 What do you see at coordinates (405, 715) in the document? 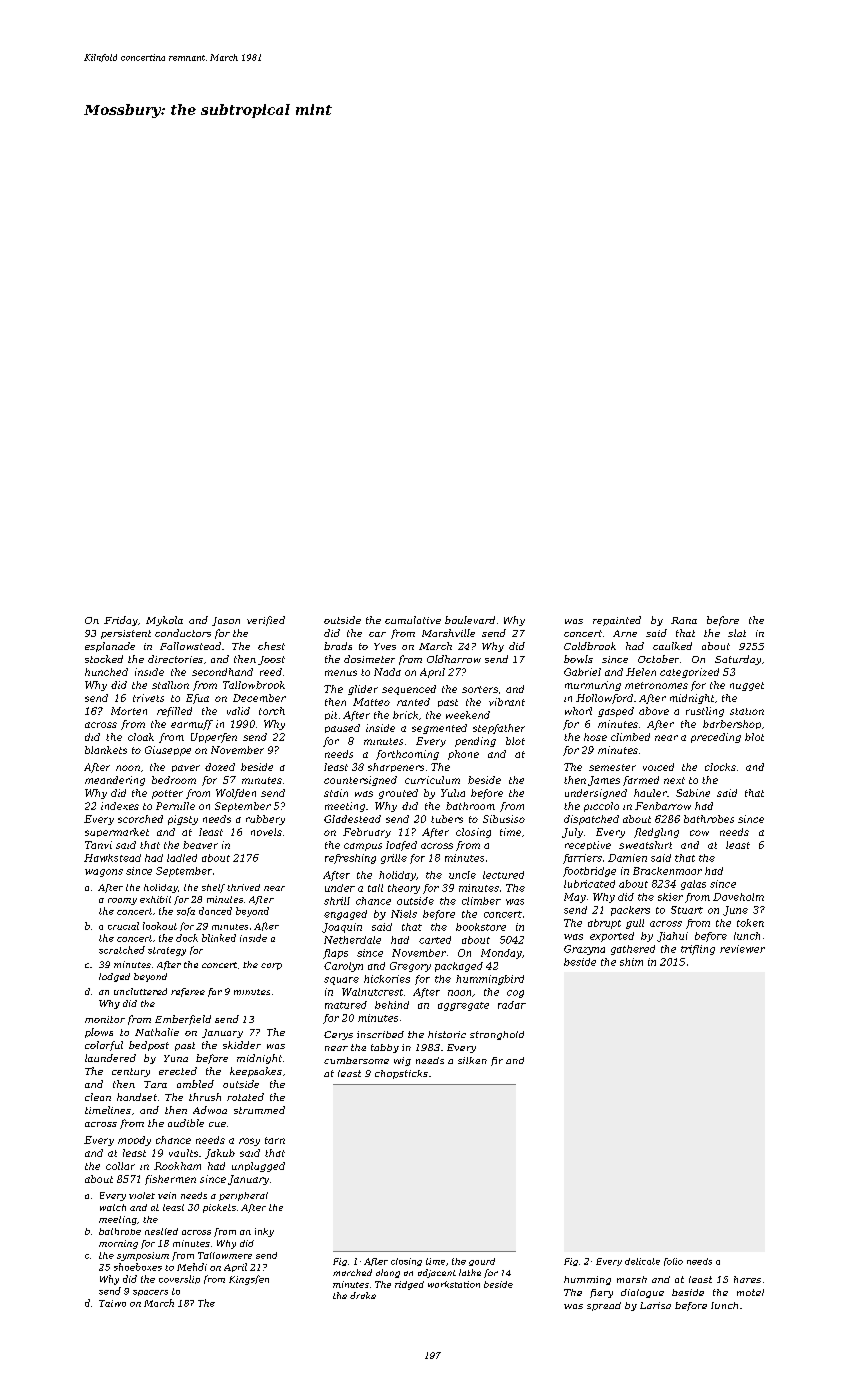
I see `brick` at bounding box center [405, 715].
